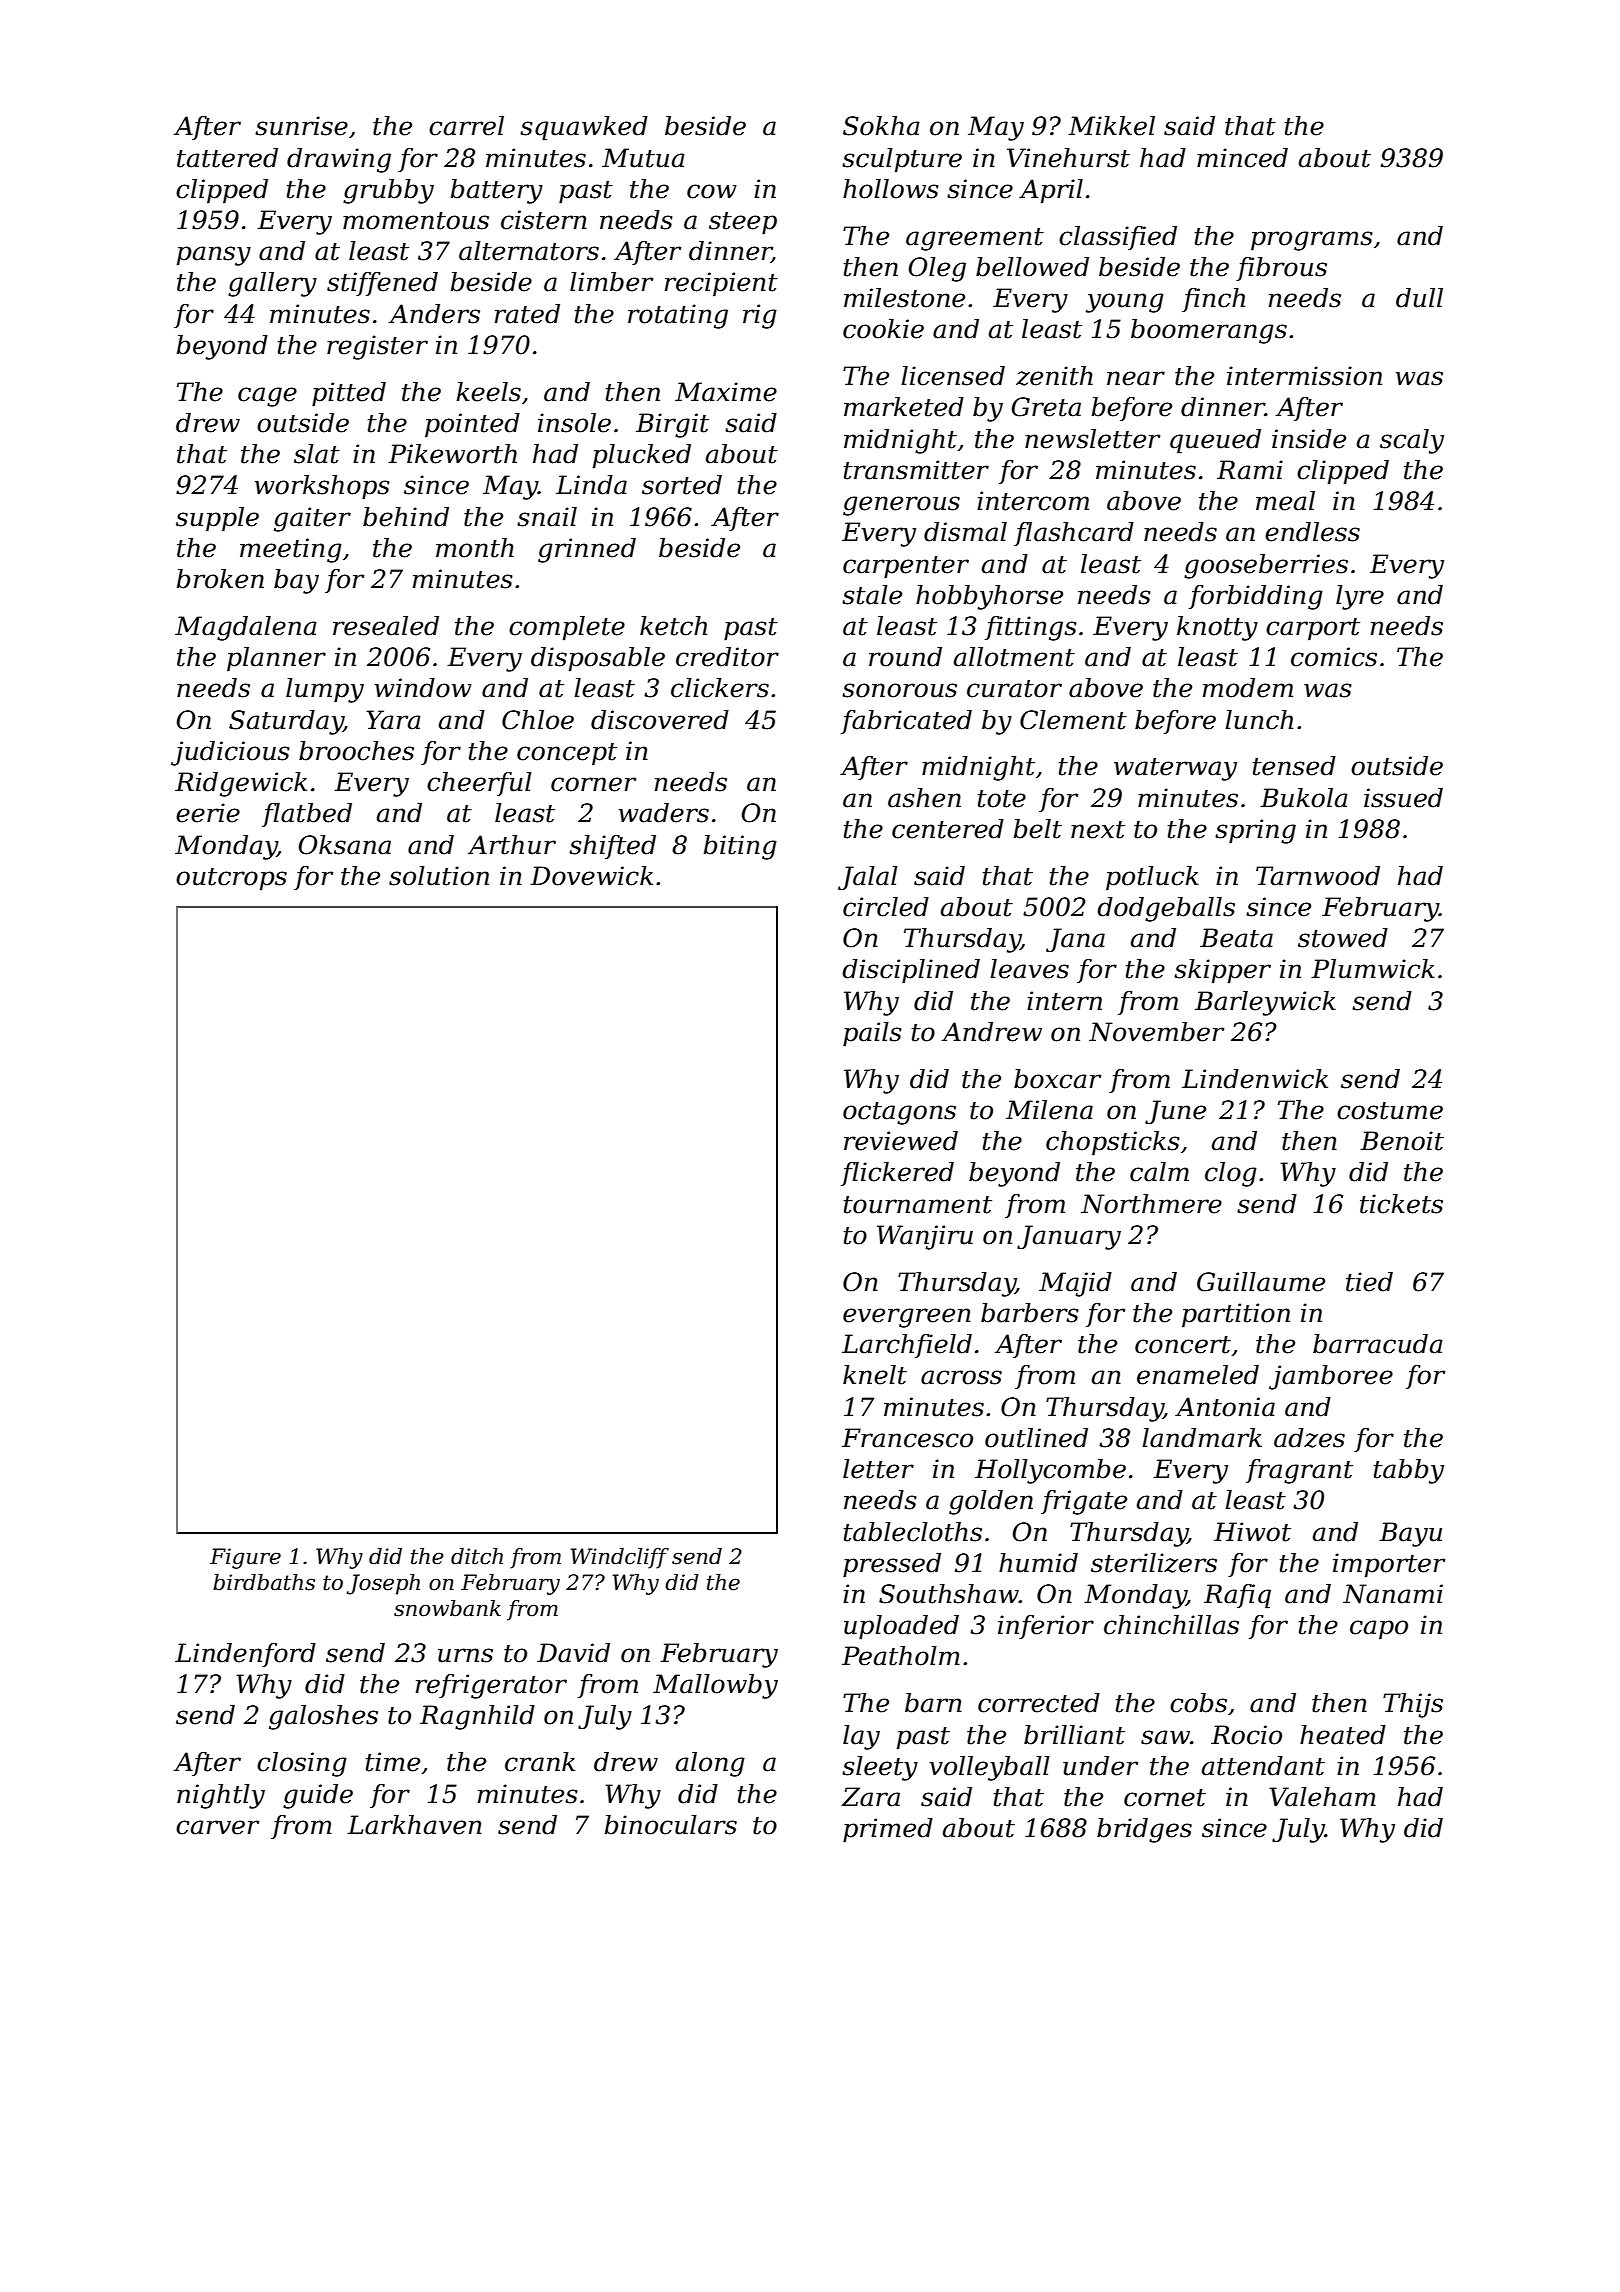 The width and height of the document is (1620, 2292). I want to click on reviewed, so click(901, 1141).
